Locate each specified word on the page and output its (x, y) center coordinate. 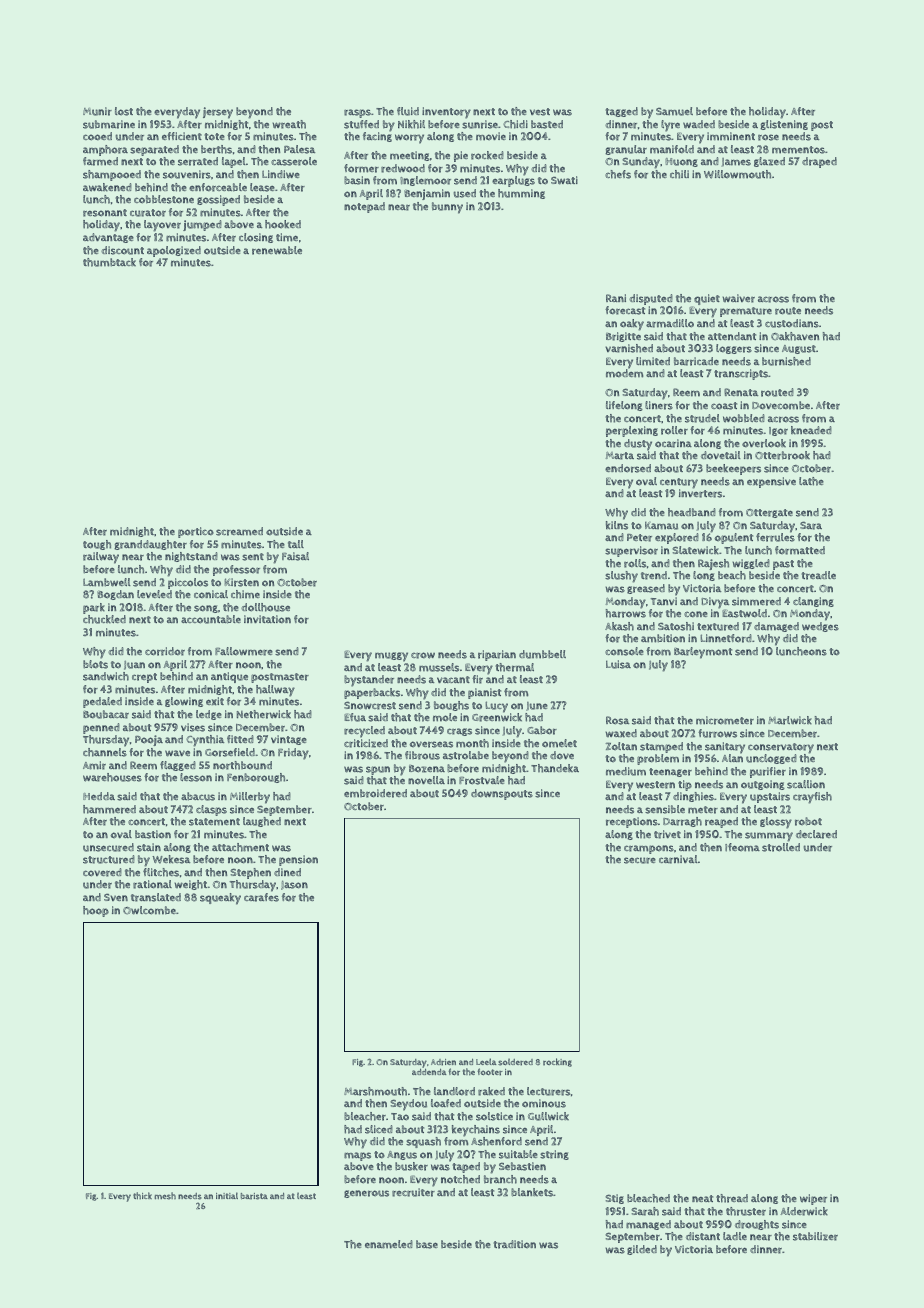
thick (142, 1195)
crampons (649, 849)
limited (653, 361)
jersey (218, 113)
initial (227, 1195)
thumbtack (109, 262)
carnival (678, 859)
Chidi (515, 124)
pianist (484, 693)
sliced (379, 1129)
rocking (557, 1062)
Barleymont (703, 653)
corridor (165, 651)
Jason (294, 885)
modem (624, 373)
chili (679, 174)
